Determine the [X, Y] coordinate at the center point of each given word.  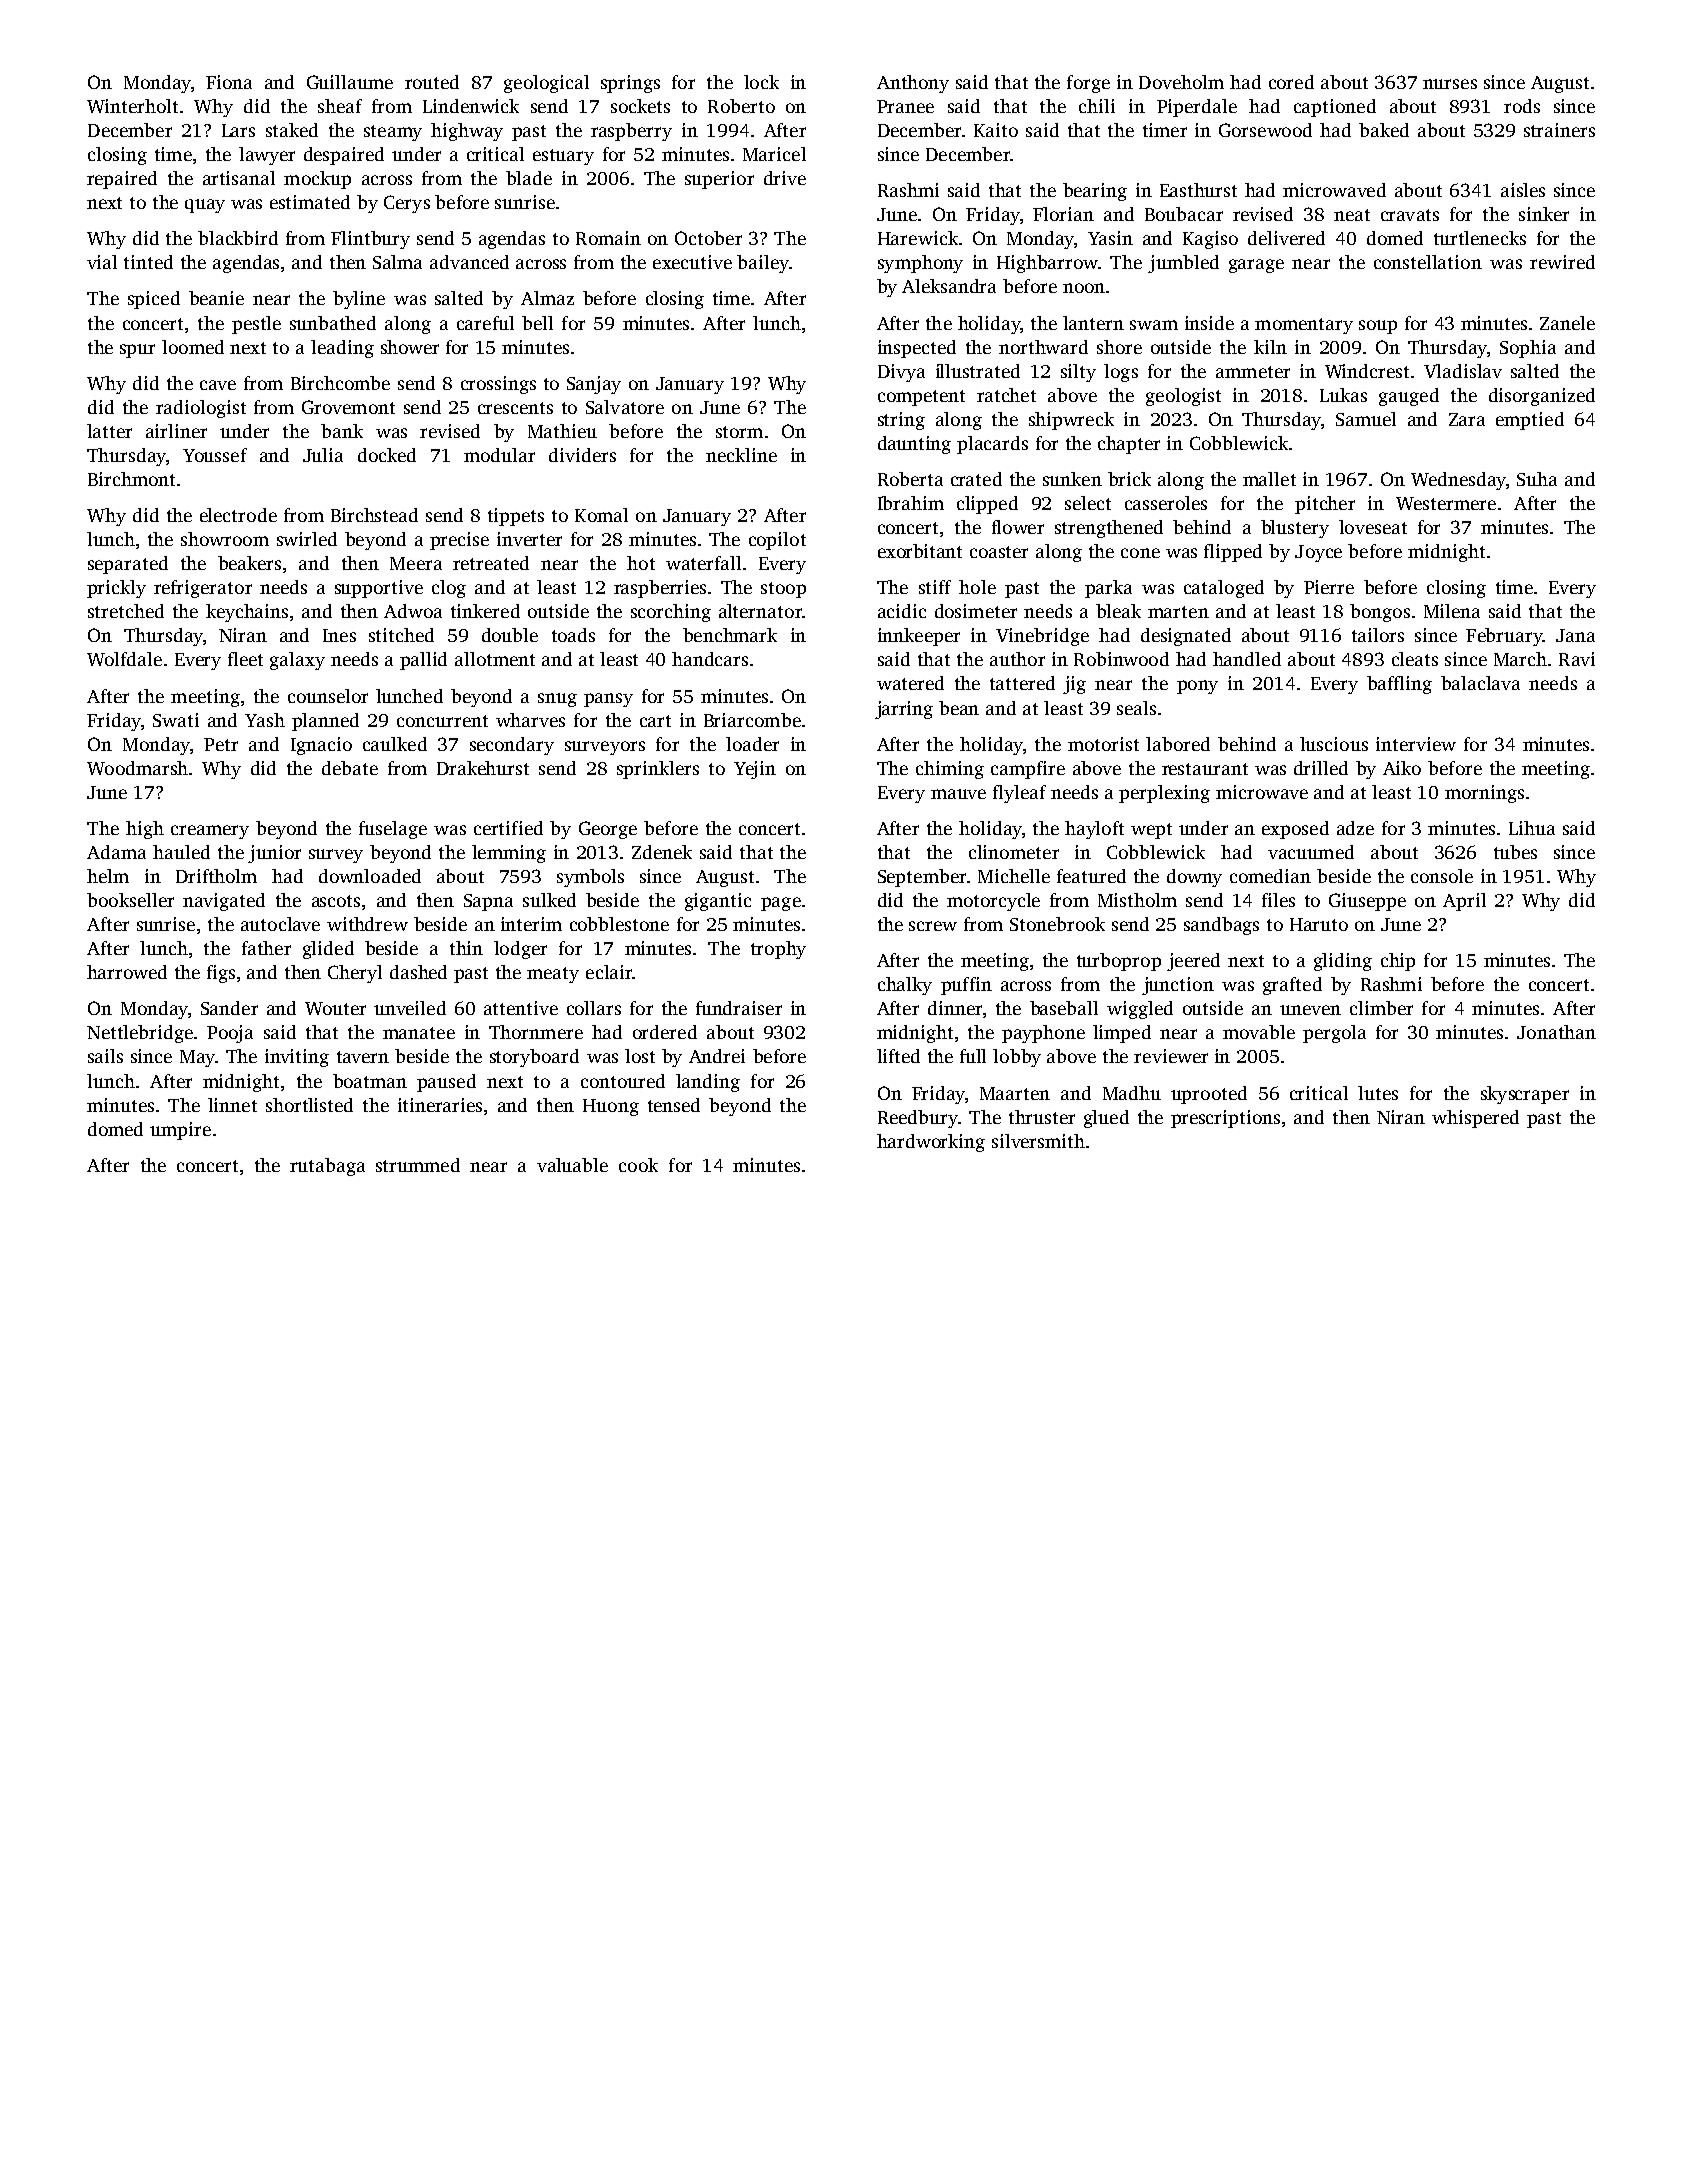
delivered [1286, 238]
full [973, 1056]
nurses [1450, 84]
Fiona [229, 82]
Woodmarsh [137, 768]
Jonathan [1556, 1032]
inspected [917, 349]
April [1464, 902]
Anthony [913, 84]
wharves [530, 720]
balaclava [1480, 683]
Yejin [755, 770]
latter [109, 431]
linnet [232, 1105]
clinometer [1014, 852]
